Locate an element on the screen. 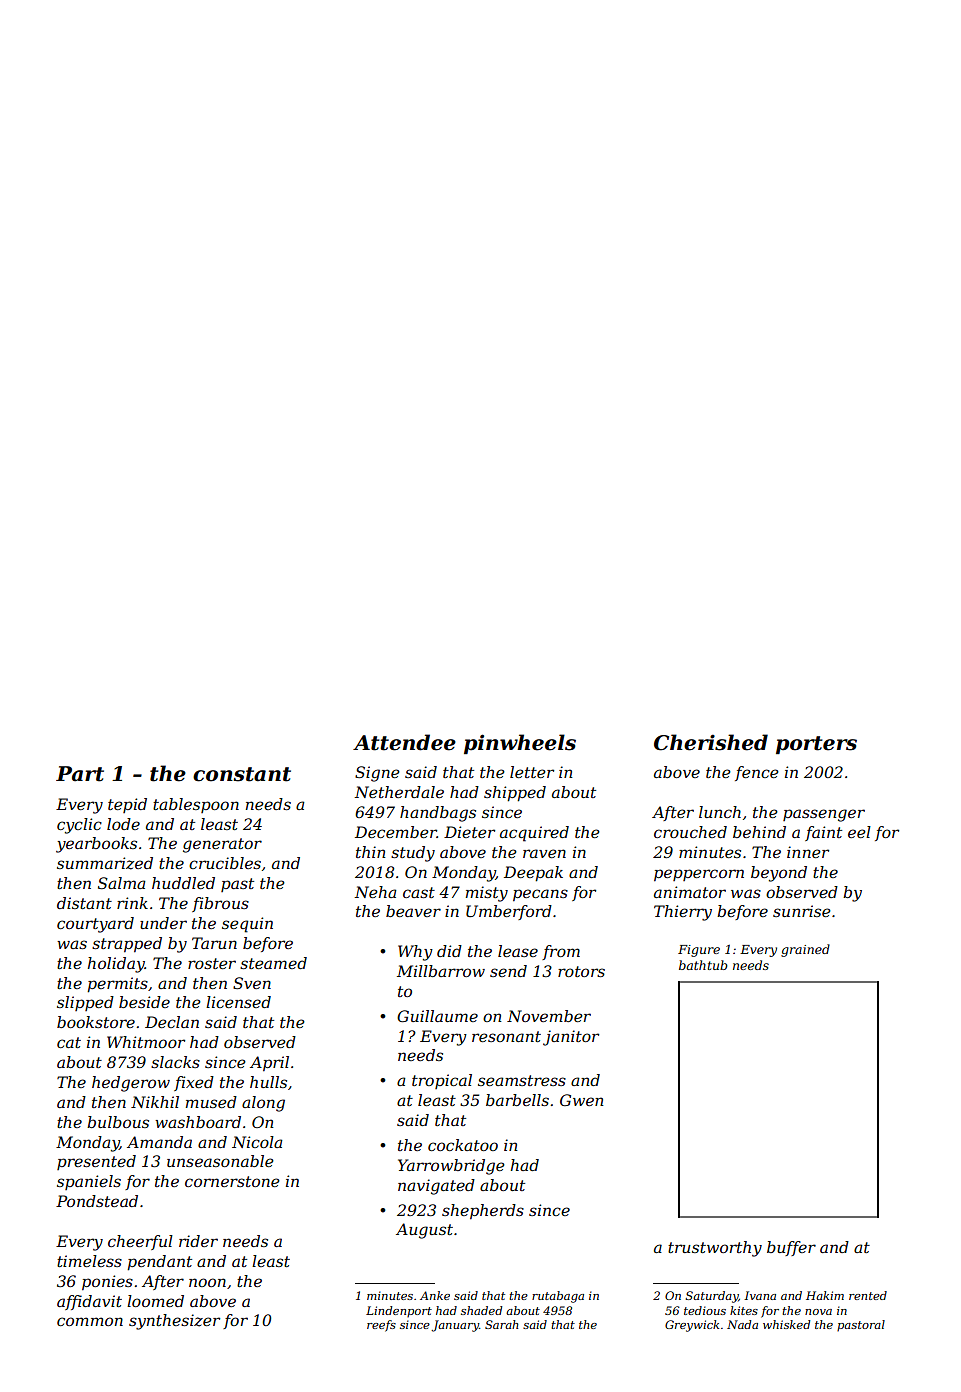 The image size is (961, 1392). common is located at coordinates (90, 1321).
